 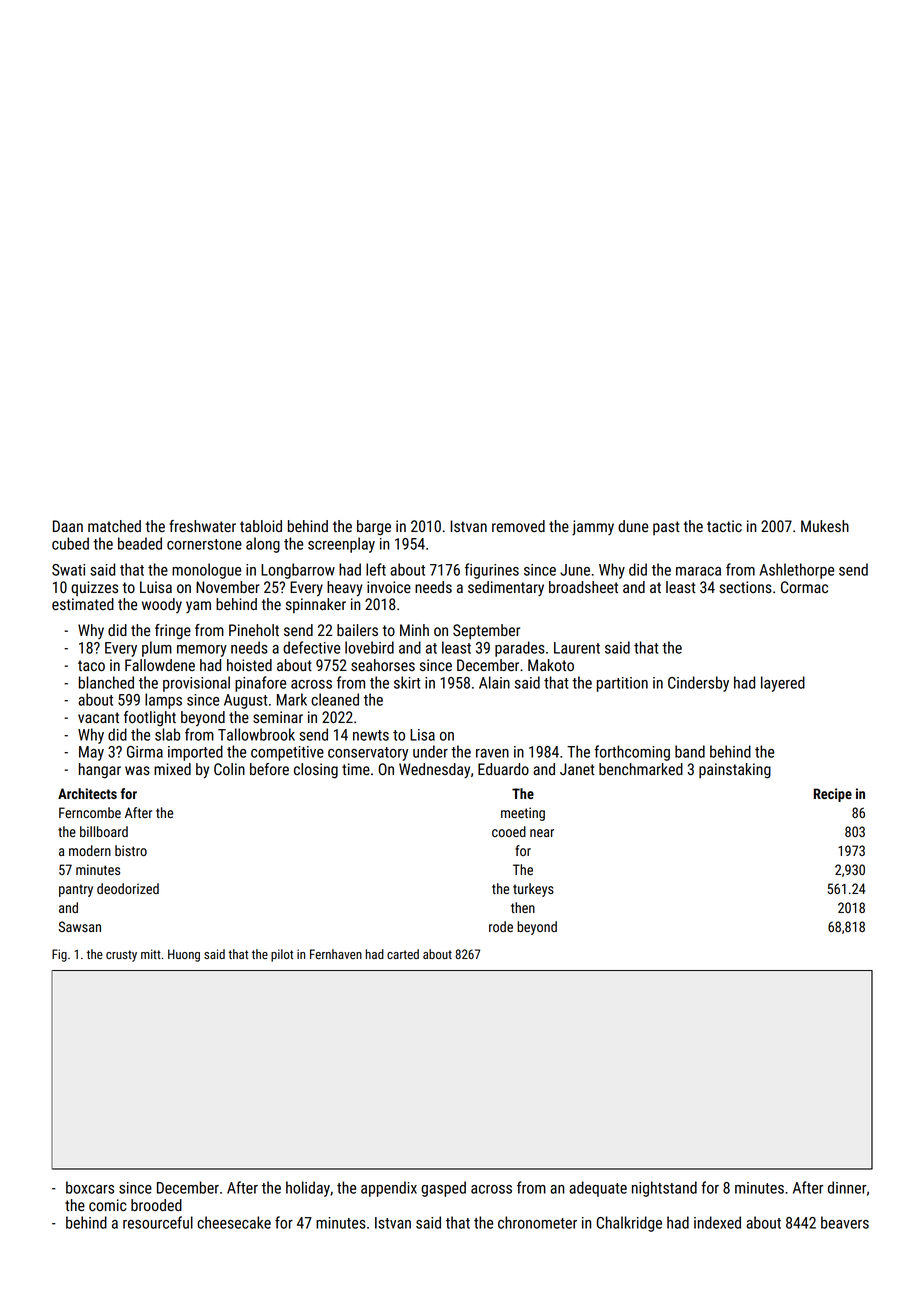 What do you see at coordinates (173, 632) in the screenshot?
I see `fringe` at bounding box center [173, 632].
